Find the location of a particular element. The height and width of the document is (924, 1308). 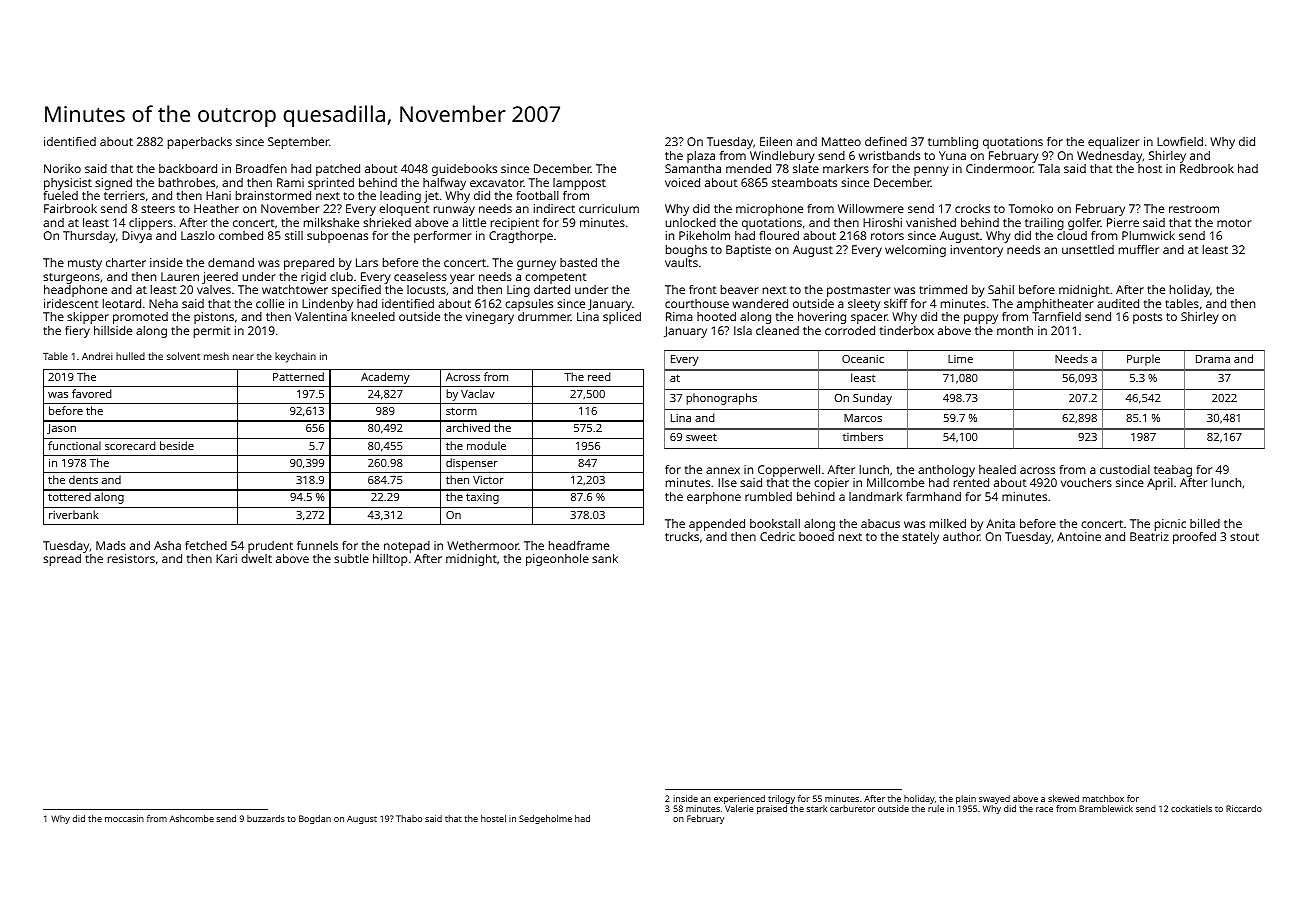

Yuna is located at coordinates (952, 155).
